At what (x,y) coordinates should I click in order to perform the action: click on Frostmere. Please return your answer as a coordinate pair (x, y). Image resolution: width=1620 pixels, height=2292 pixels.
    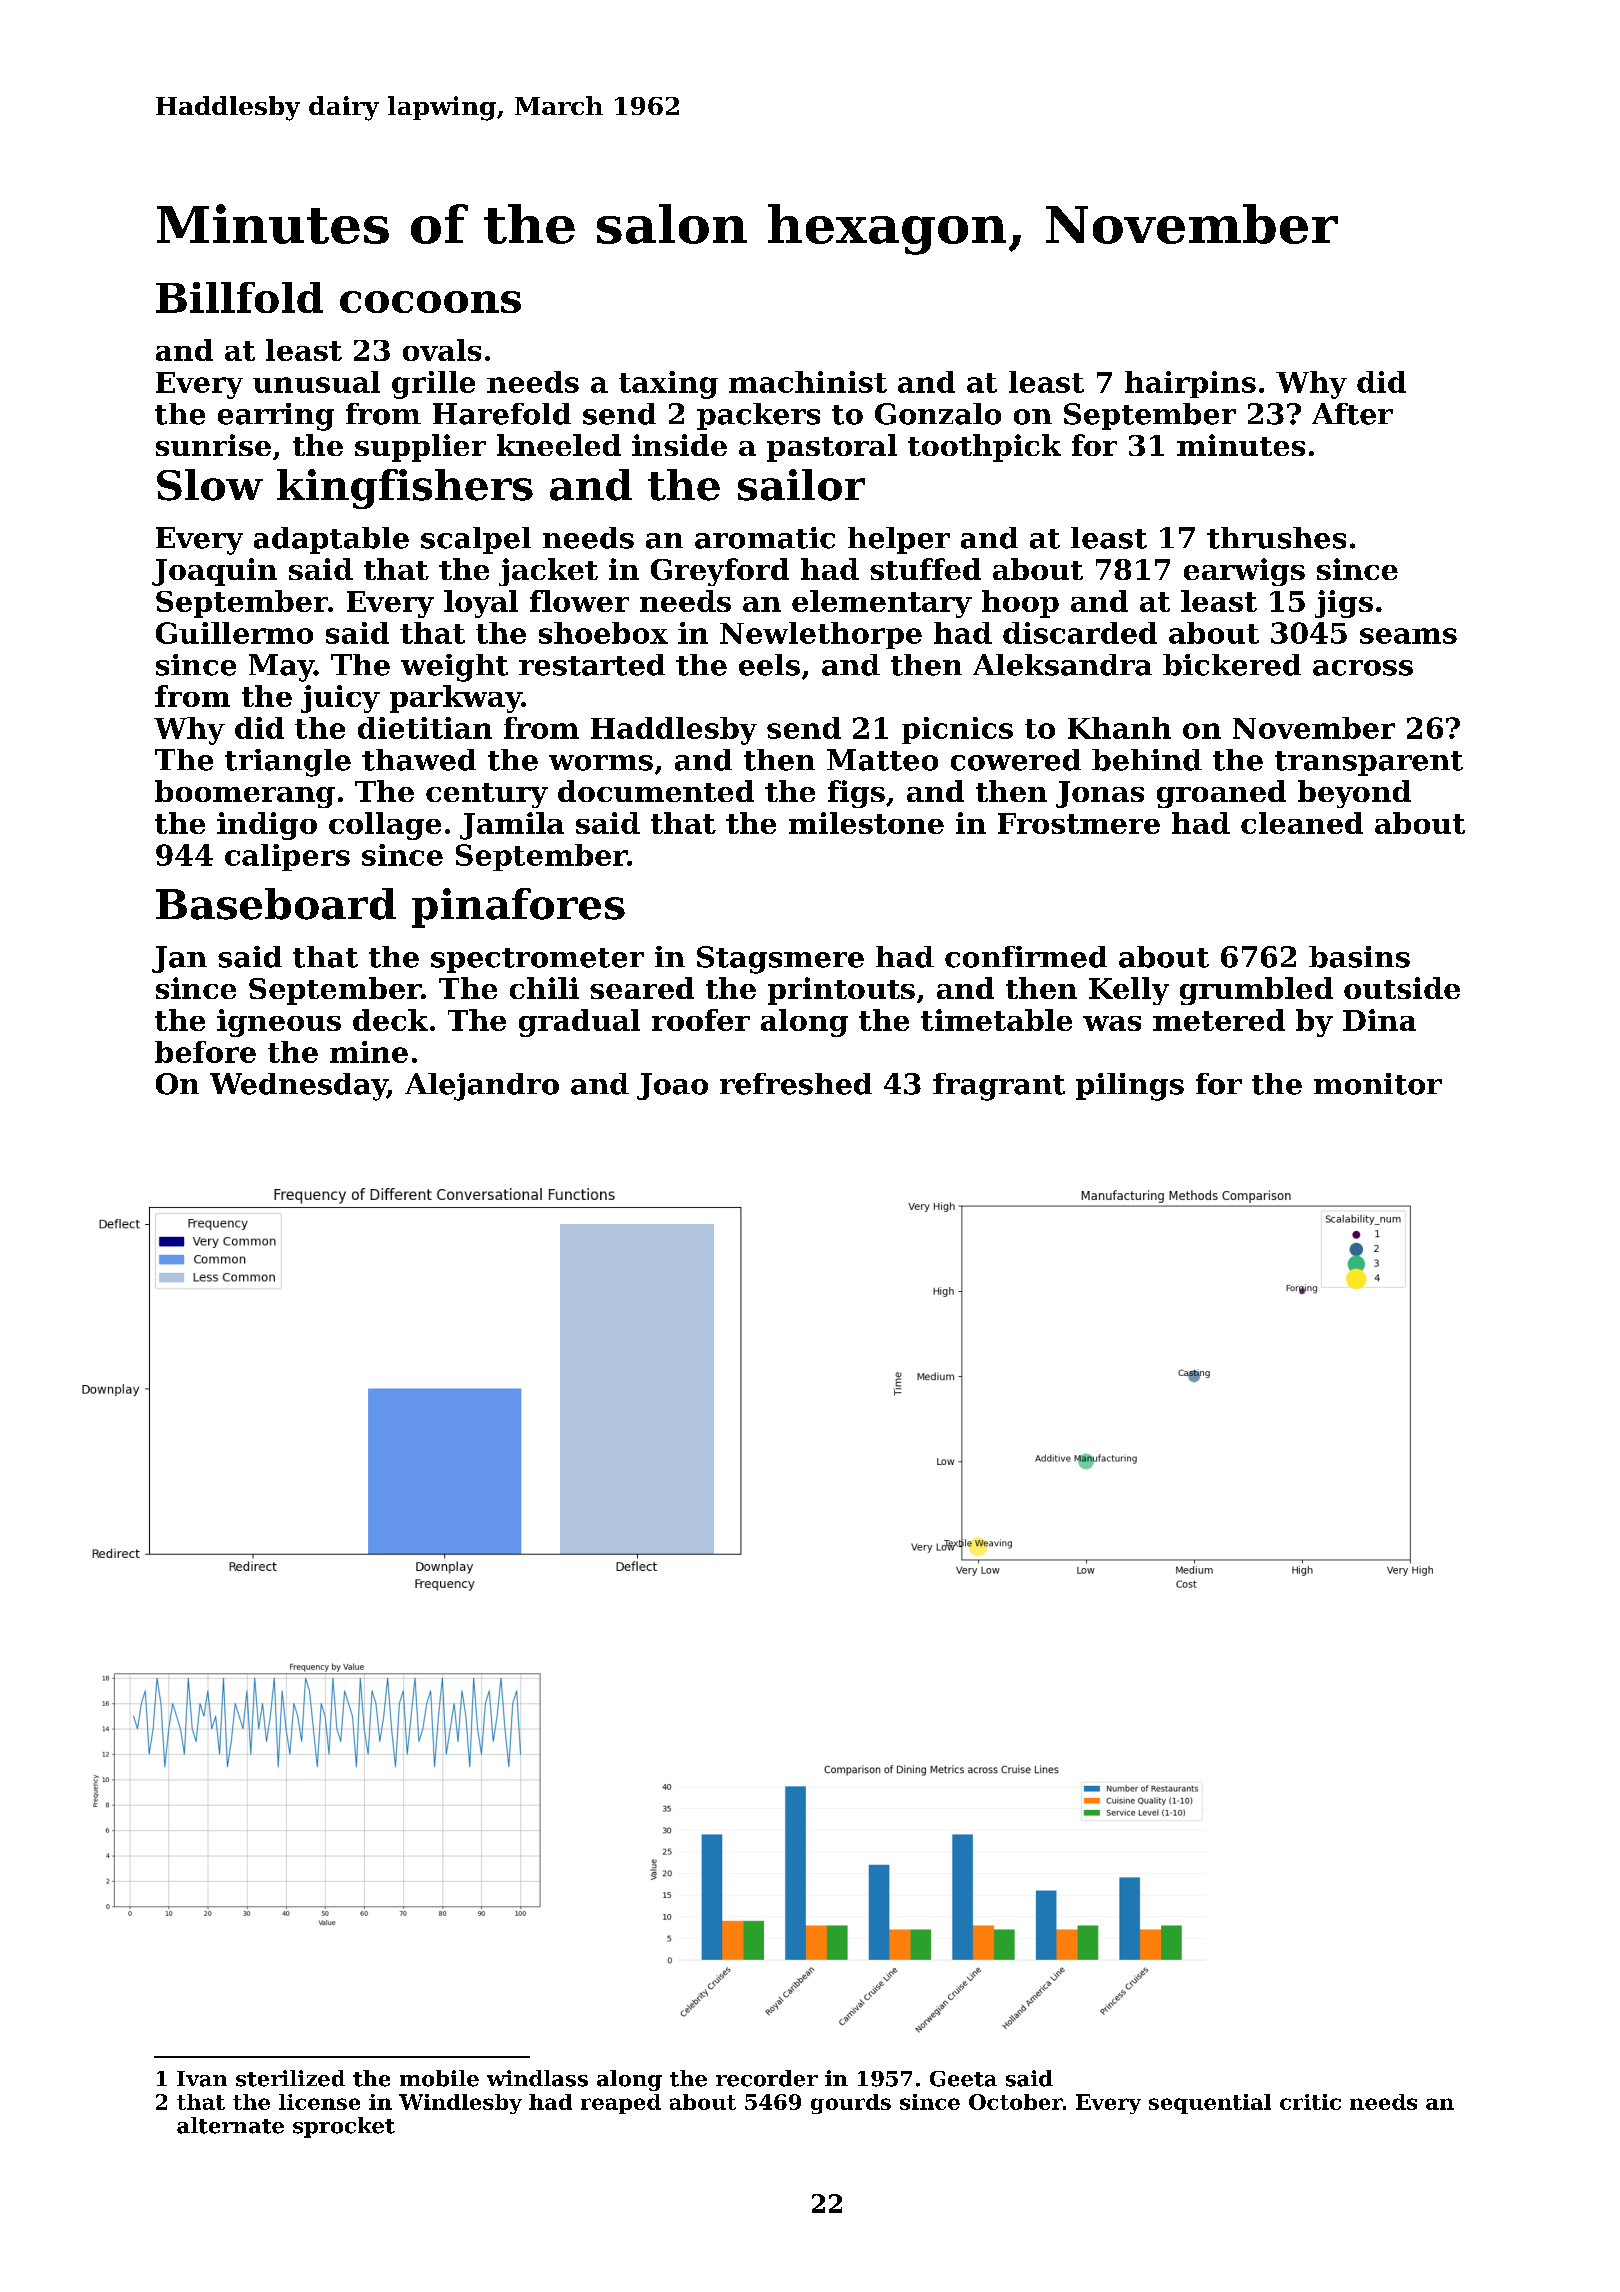
    Looking at the image, I should click on (1079, 823).
